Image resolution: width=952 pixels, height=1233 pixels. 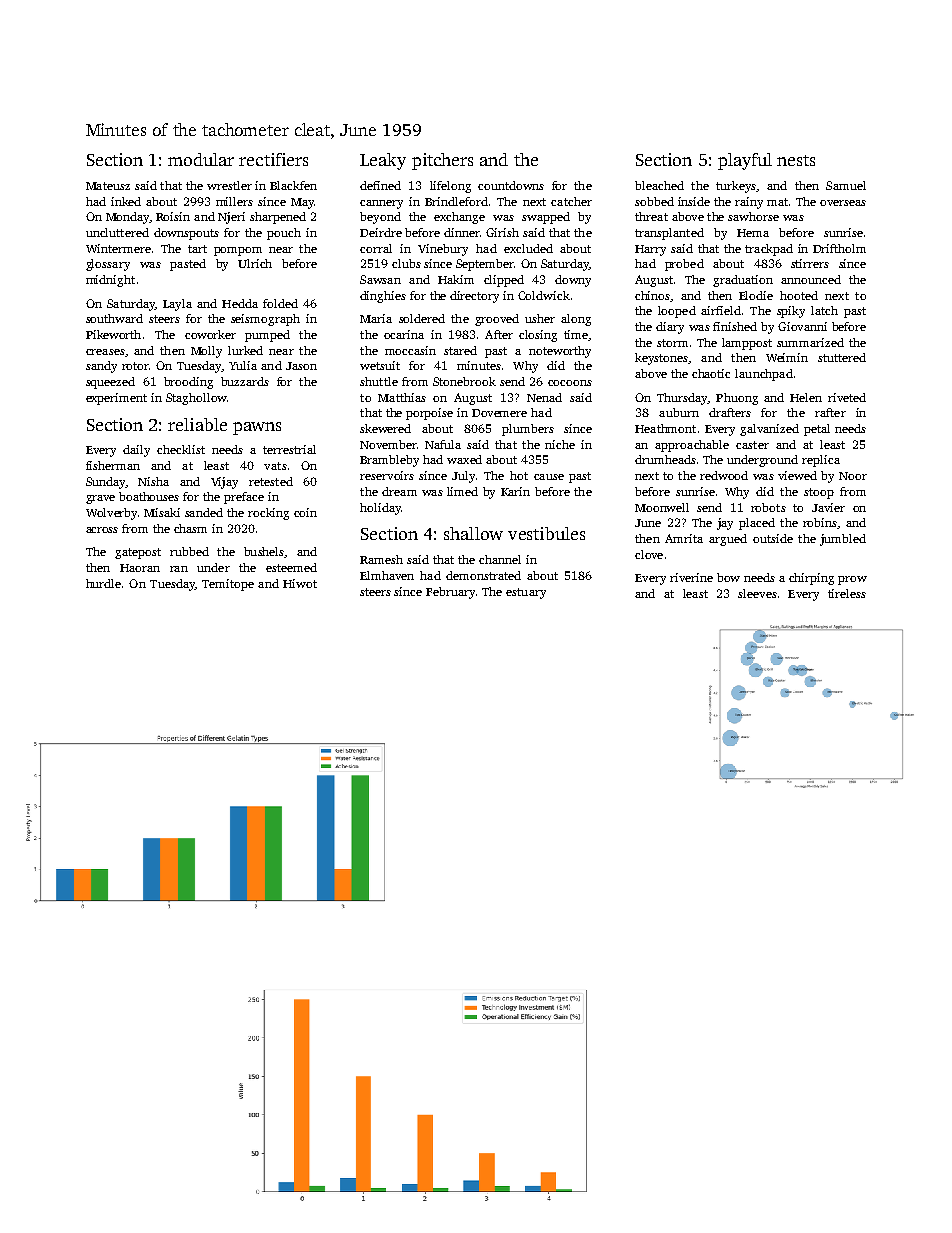 I want to click on redwood, so click(x=724, y=475).
